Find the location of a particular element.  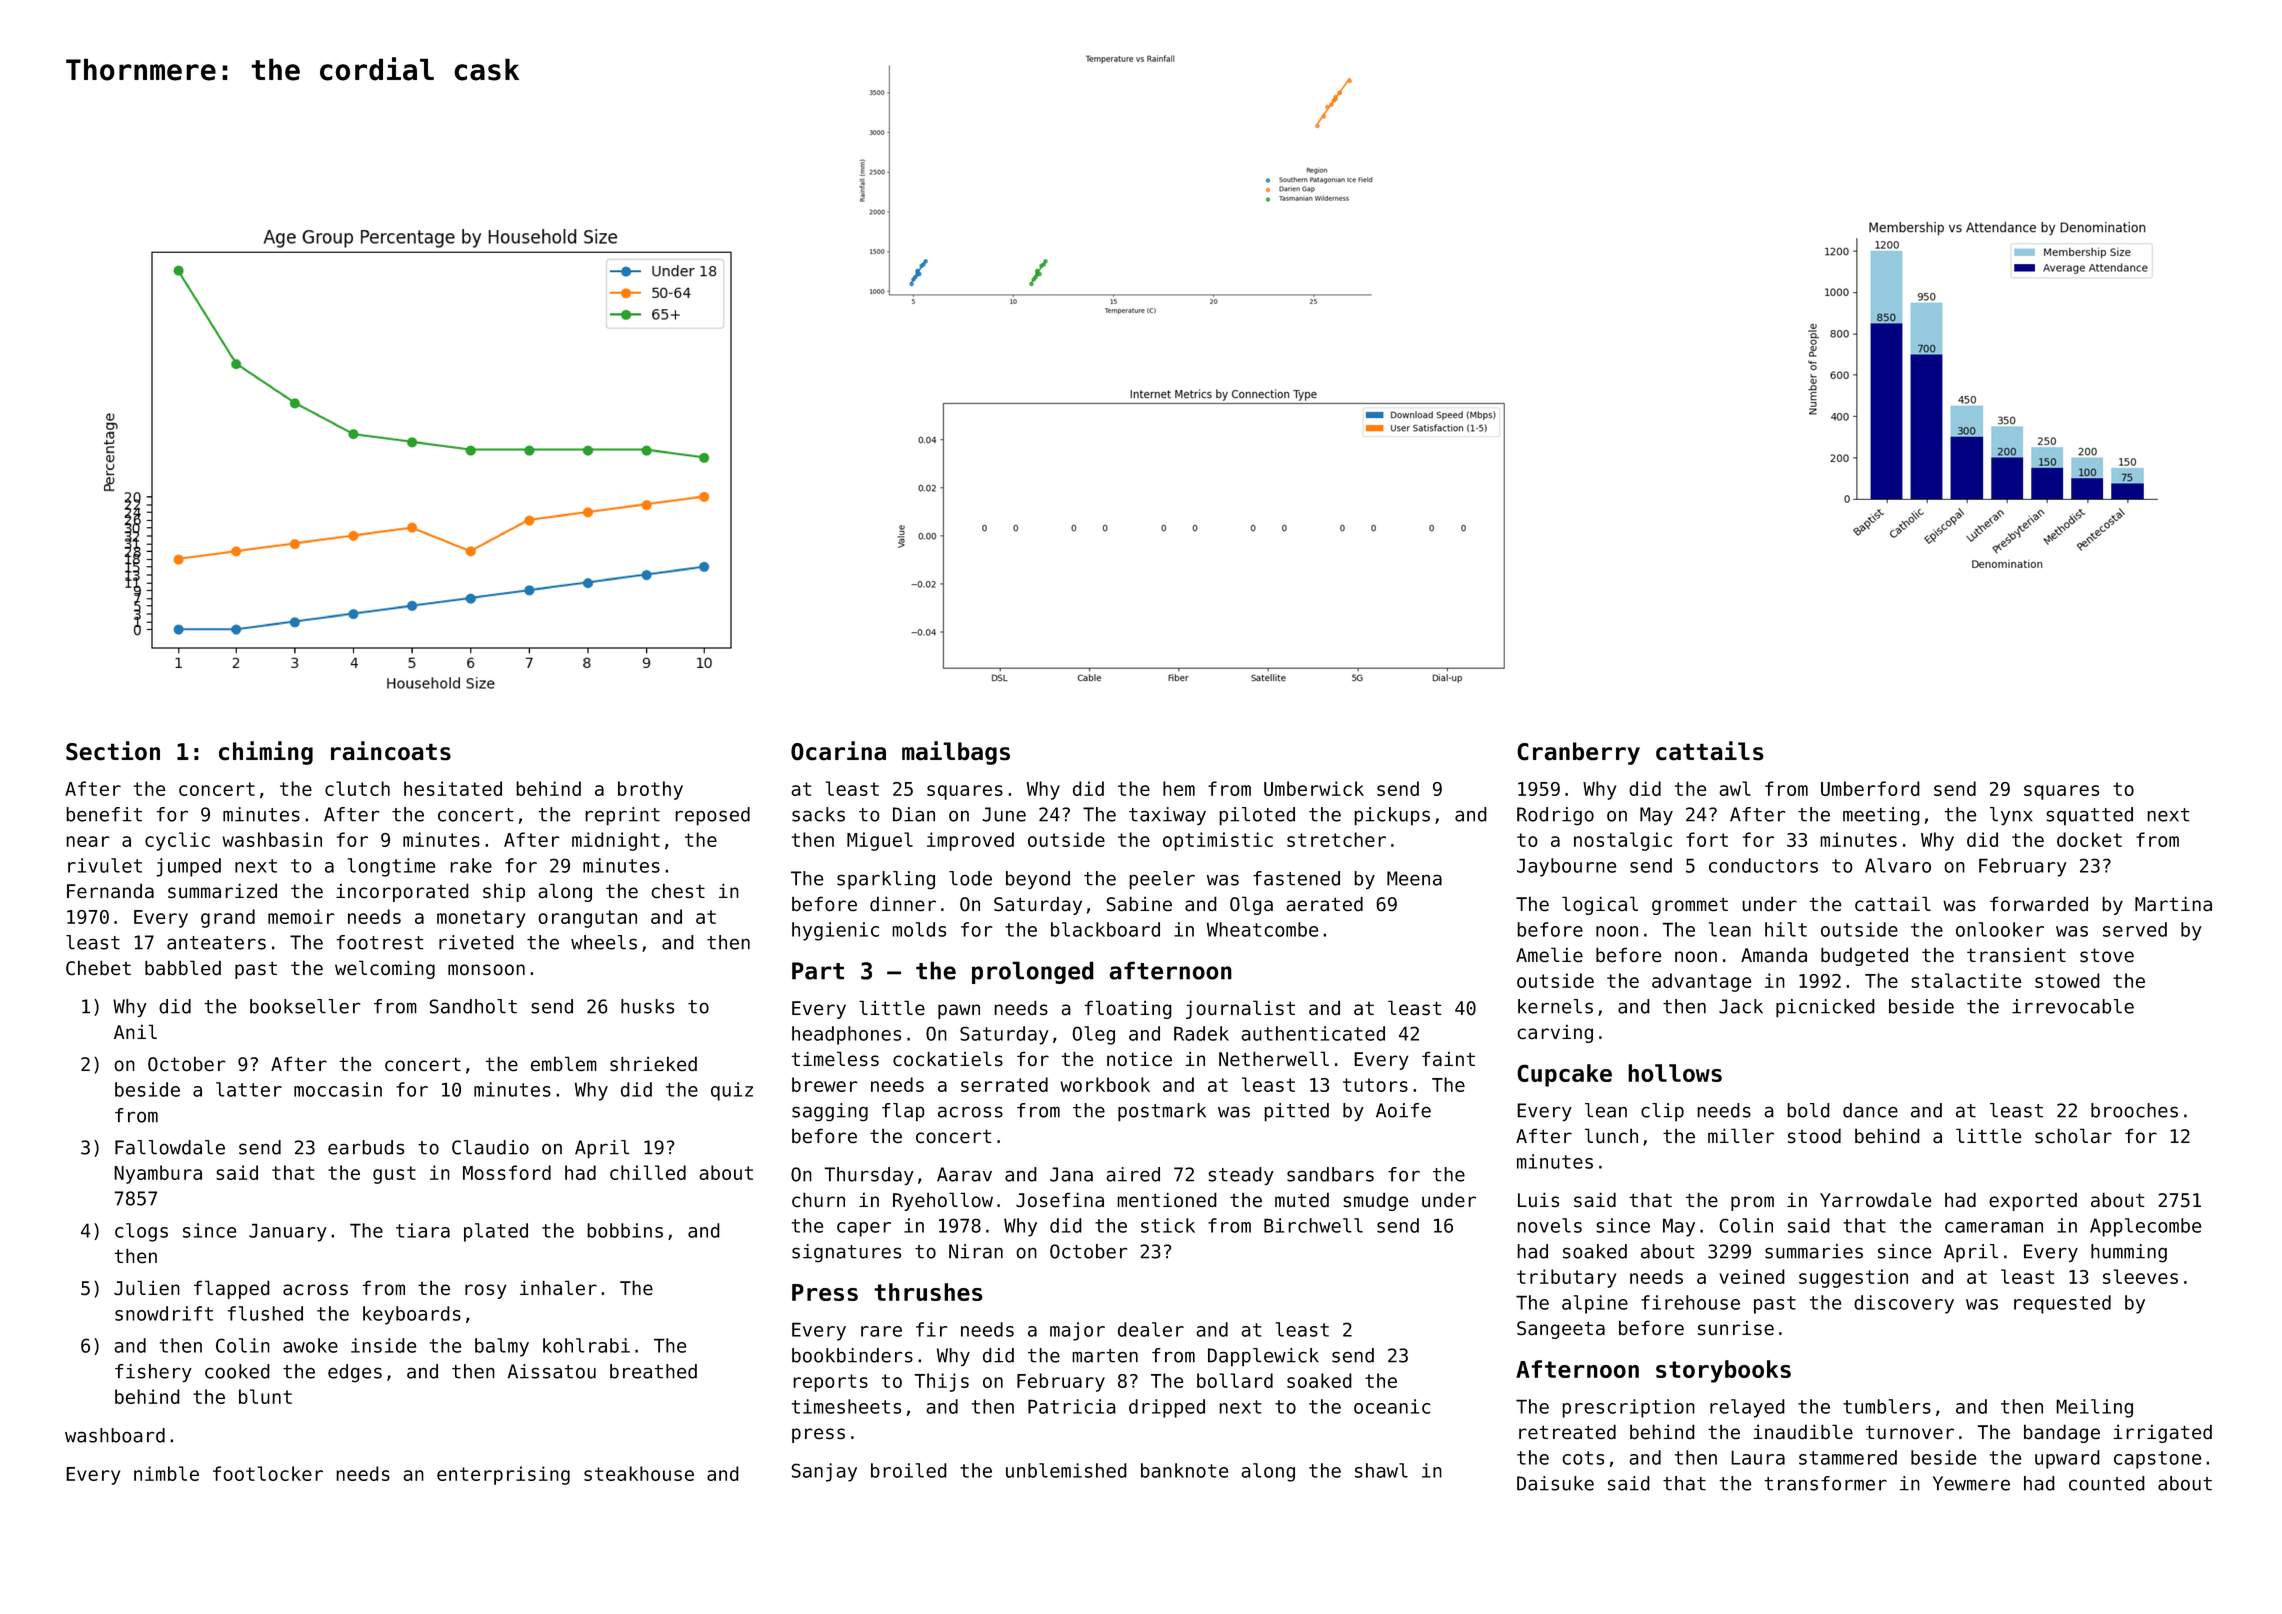

Umberwick is located at coordinates (1314, 788).
